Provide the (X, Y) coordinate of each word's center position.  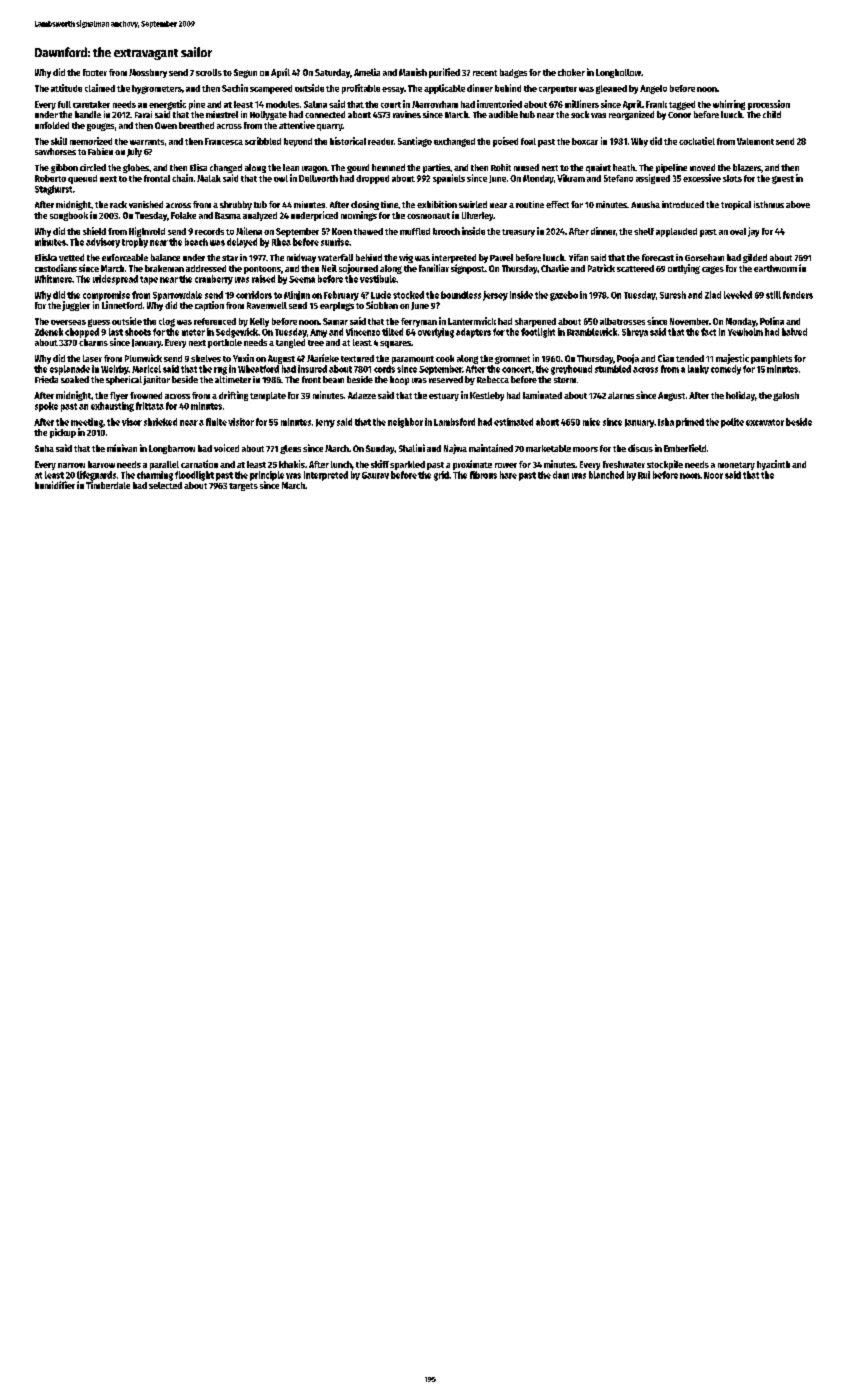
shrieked (160, 422)
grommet (512, 360)
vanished (146, 204)
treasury (518, 233)
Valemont (755, 141)
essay (393, 90)
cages (713, 270)
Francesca (224, 141)
